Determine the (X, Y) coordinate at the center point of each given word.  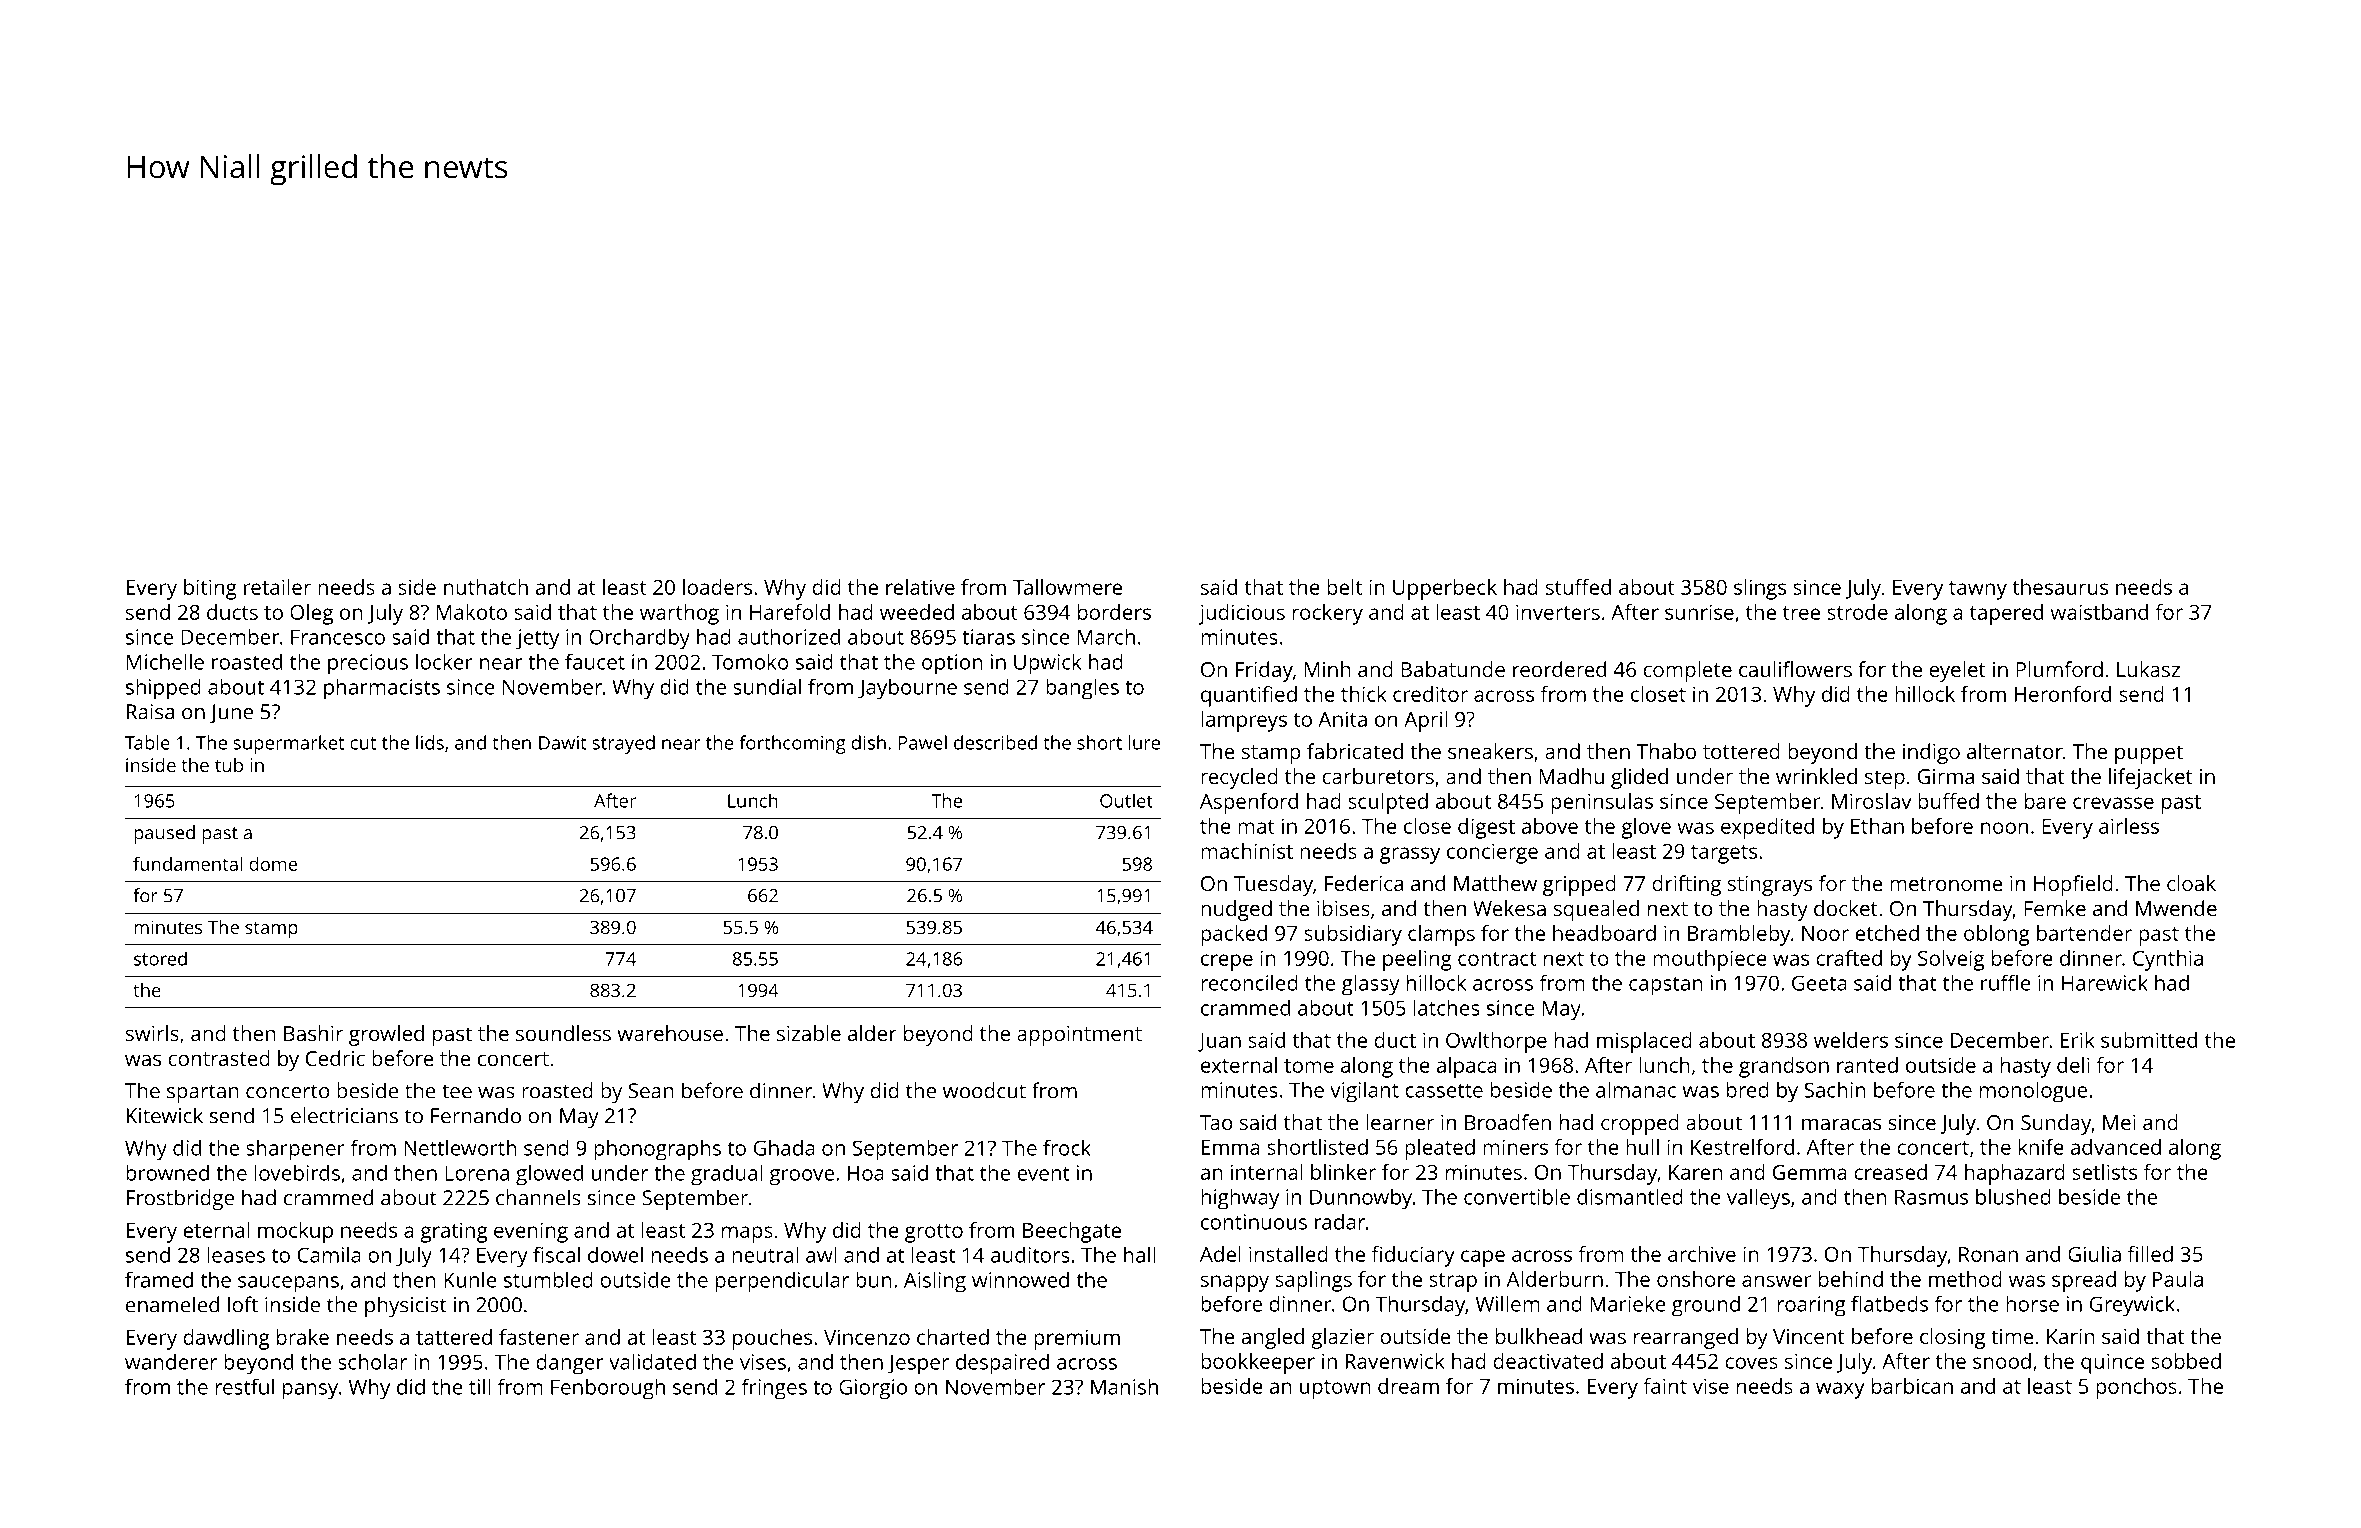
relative (920, 587)
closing (1953, 1338)
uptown (1335, 1389)
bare (2045, 801)
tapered (2006, 614)
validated (652, 1362)
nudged (1236, 910)
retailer (277, 587)
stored (160, 958)
